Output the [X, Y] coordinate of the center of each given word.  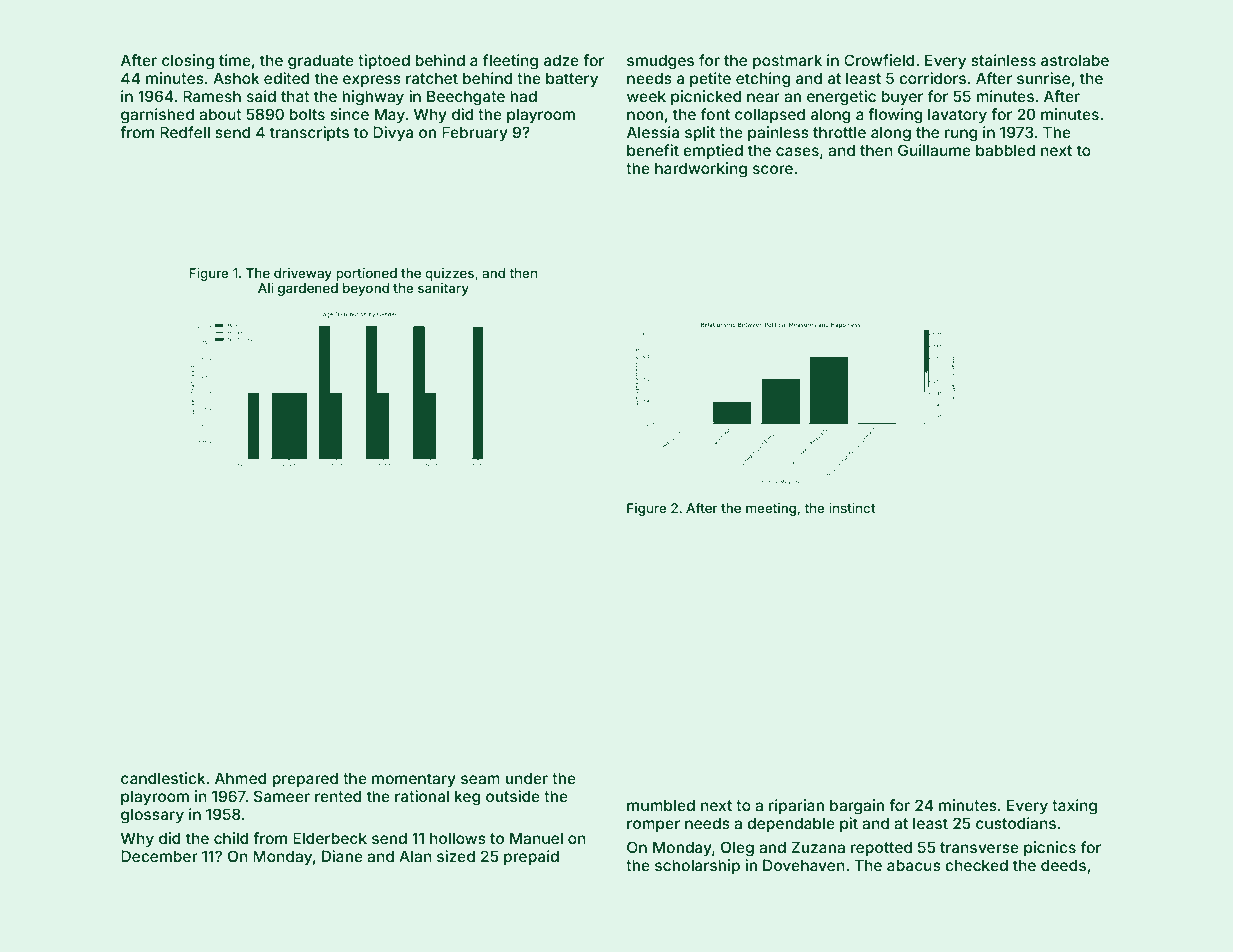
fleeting [510, 62]
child [231, 838]
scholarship [697, 866]
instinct [852, 508]
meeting [771, 509]
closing [188, 62]
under [526, 778]
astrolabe [1075, 60]
